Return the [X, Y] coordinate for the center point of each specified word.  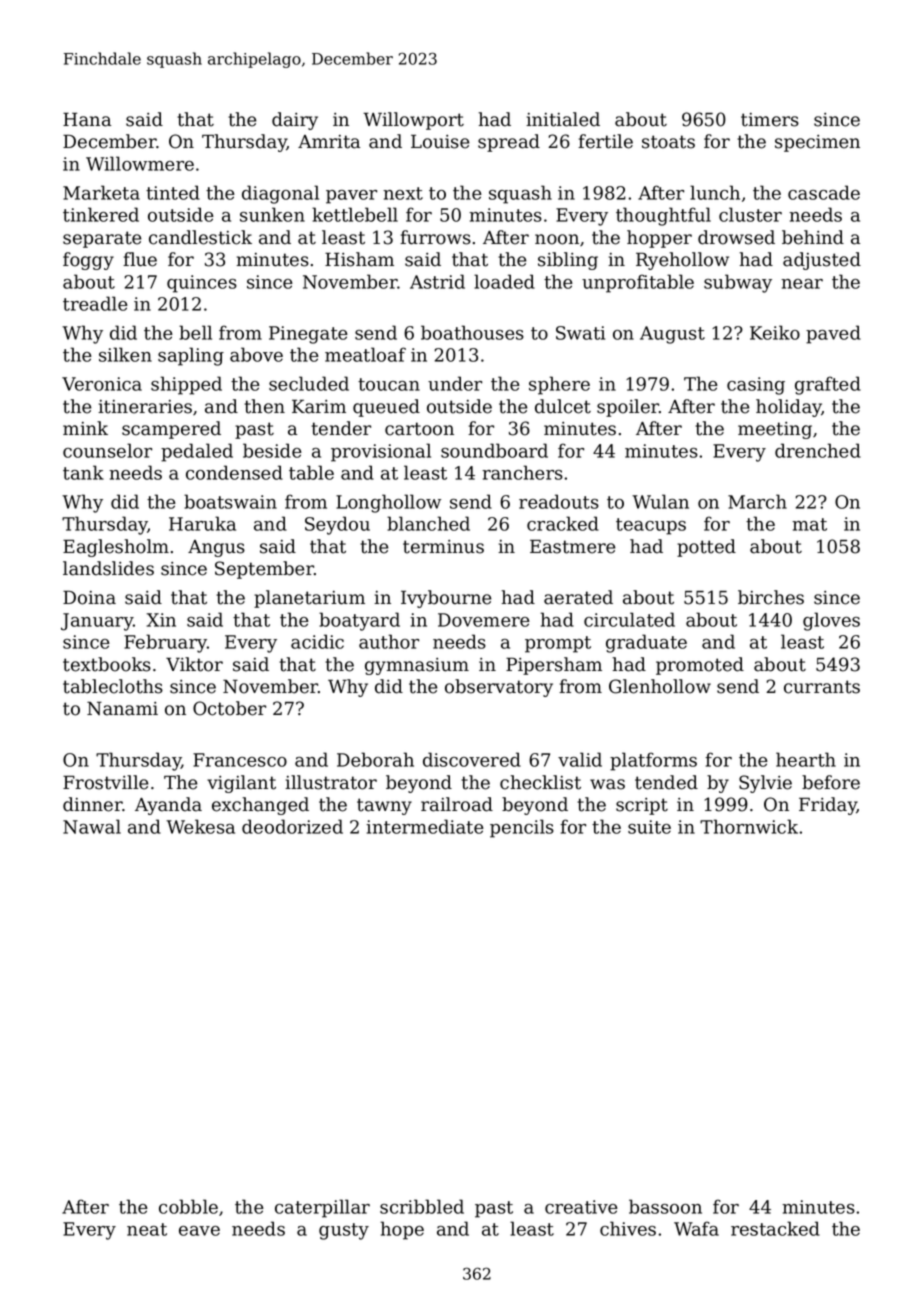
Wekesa [200, 826]
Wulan [660, 501]
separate [102, 239]
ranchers [522, 472]
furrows [435, 237]
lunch [715, 192]
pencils [522, 828]
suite [649, 827]
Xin [161, 620]
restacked [775, 1228]
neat [147, 1229]
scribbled [422, 1206]
